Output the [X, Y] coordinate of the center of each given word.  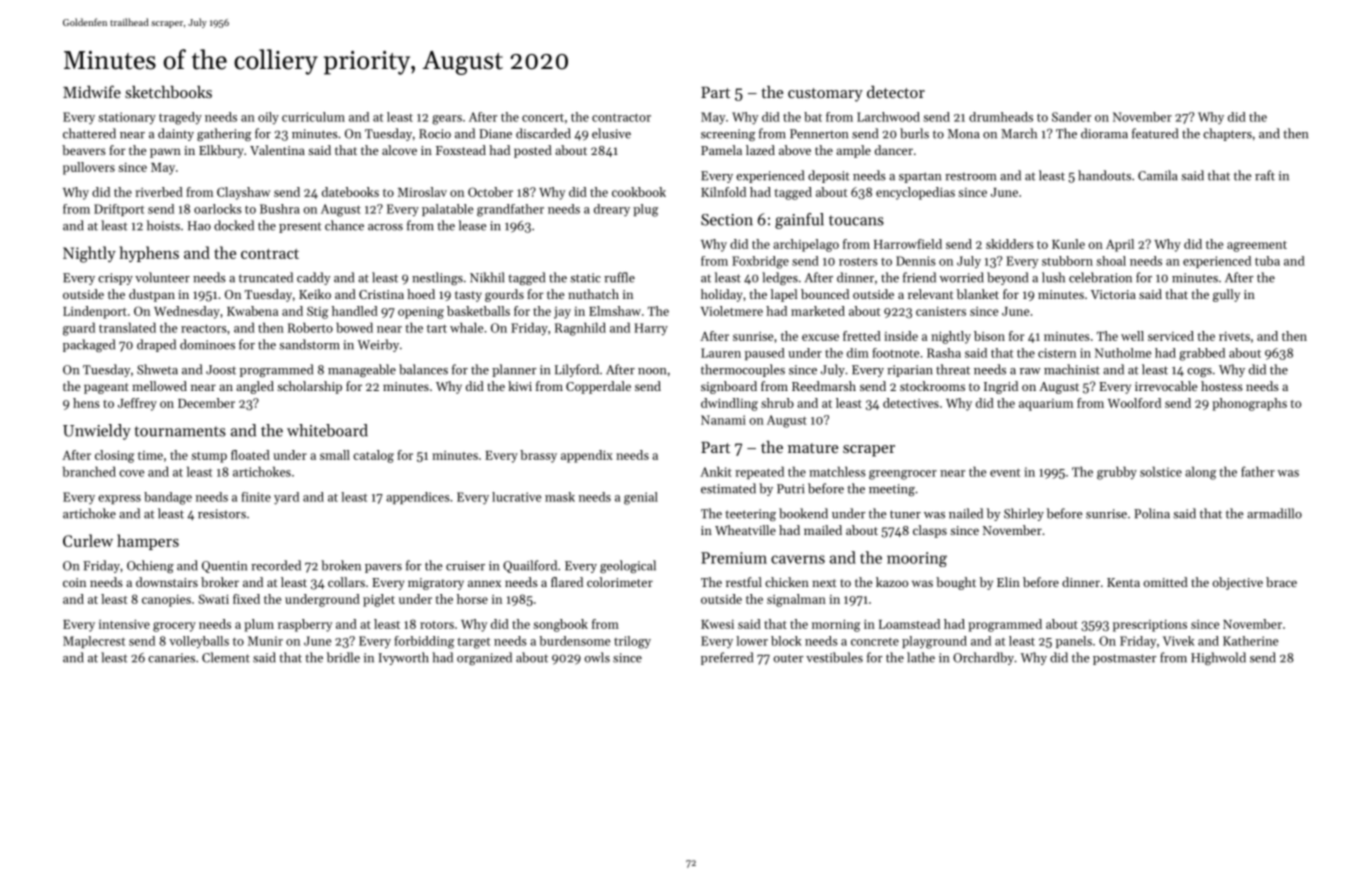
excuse [820, 337]
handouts [1104, 175]
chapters [1227, 134]
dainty [176, 134]
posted [533, 151]
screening [728, 135]
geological [628, 566]
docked [234, 225]
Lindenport [95, 312]
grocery [174, 627]
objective [1238, 583]
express [119, 499]
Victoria [1113, 294]
